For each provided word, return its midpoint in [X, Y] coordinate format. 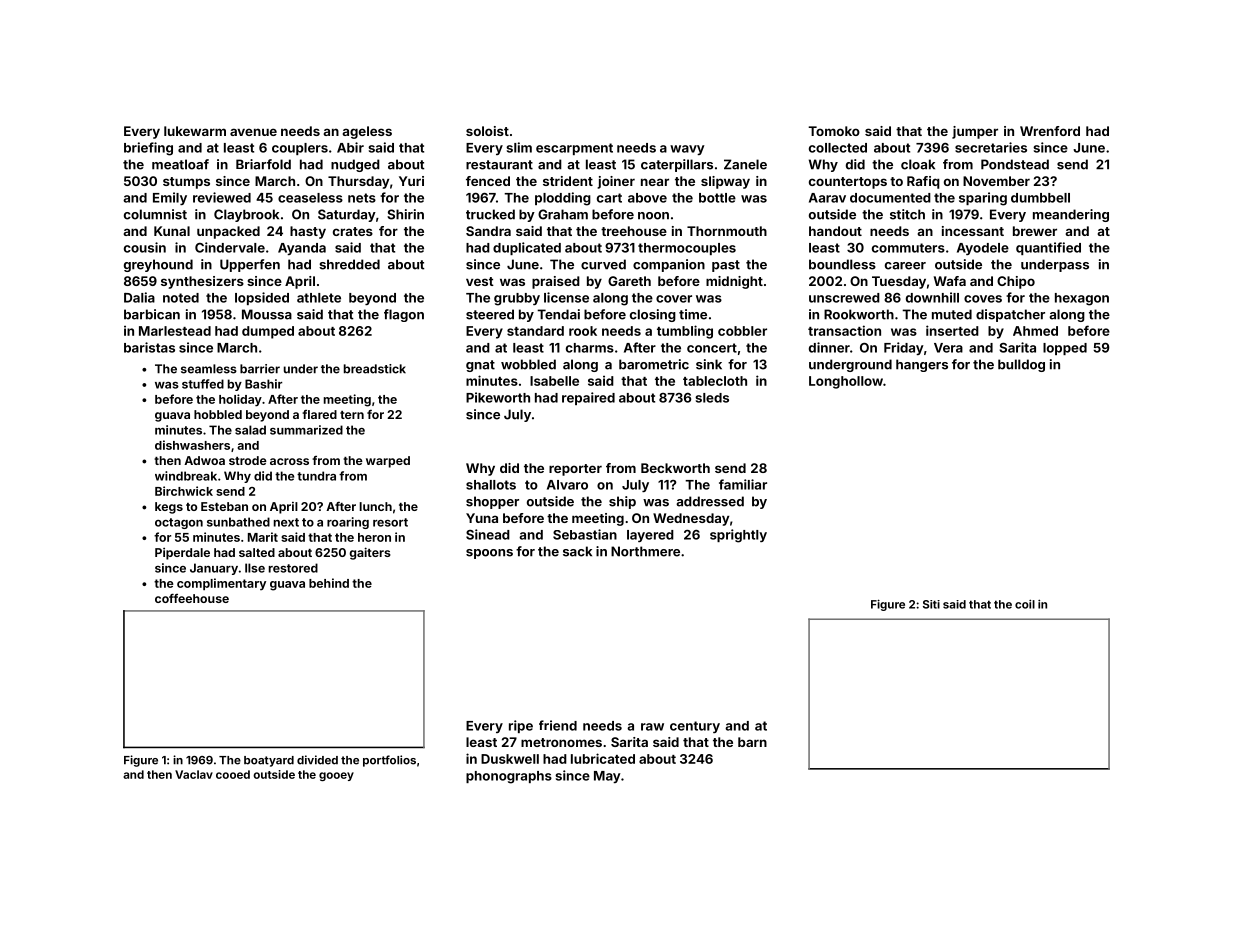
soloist [487, 131]
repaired [588, 398]
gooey [336, 776]
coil [1025, 604]
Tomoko [834, 131]
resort [390, 522]
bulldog [1021, 365]
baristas [149, 347]
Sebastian [585, 534]
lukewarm [195, 131]
